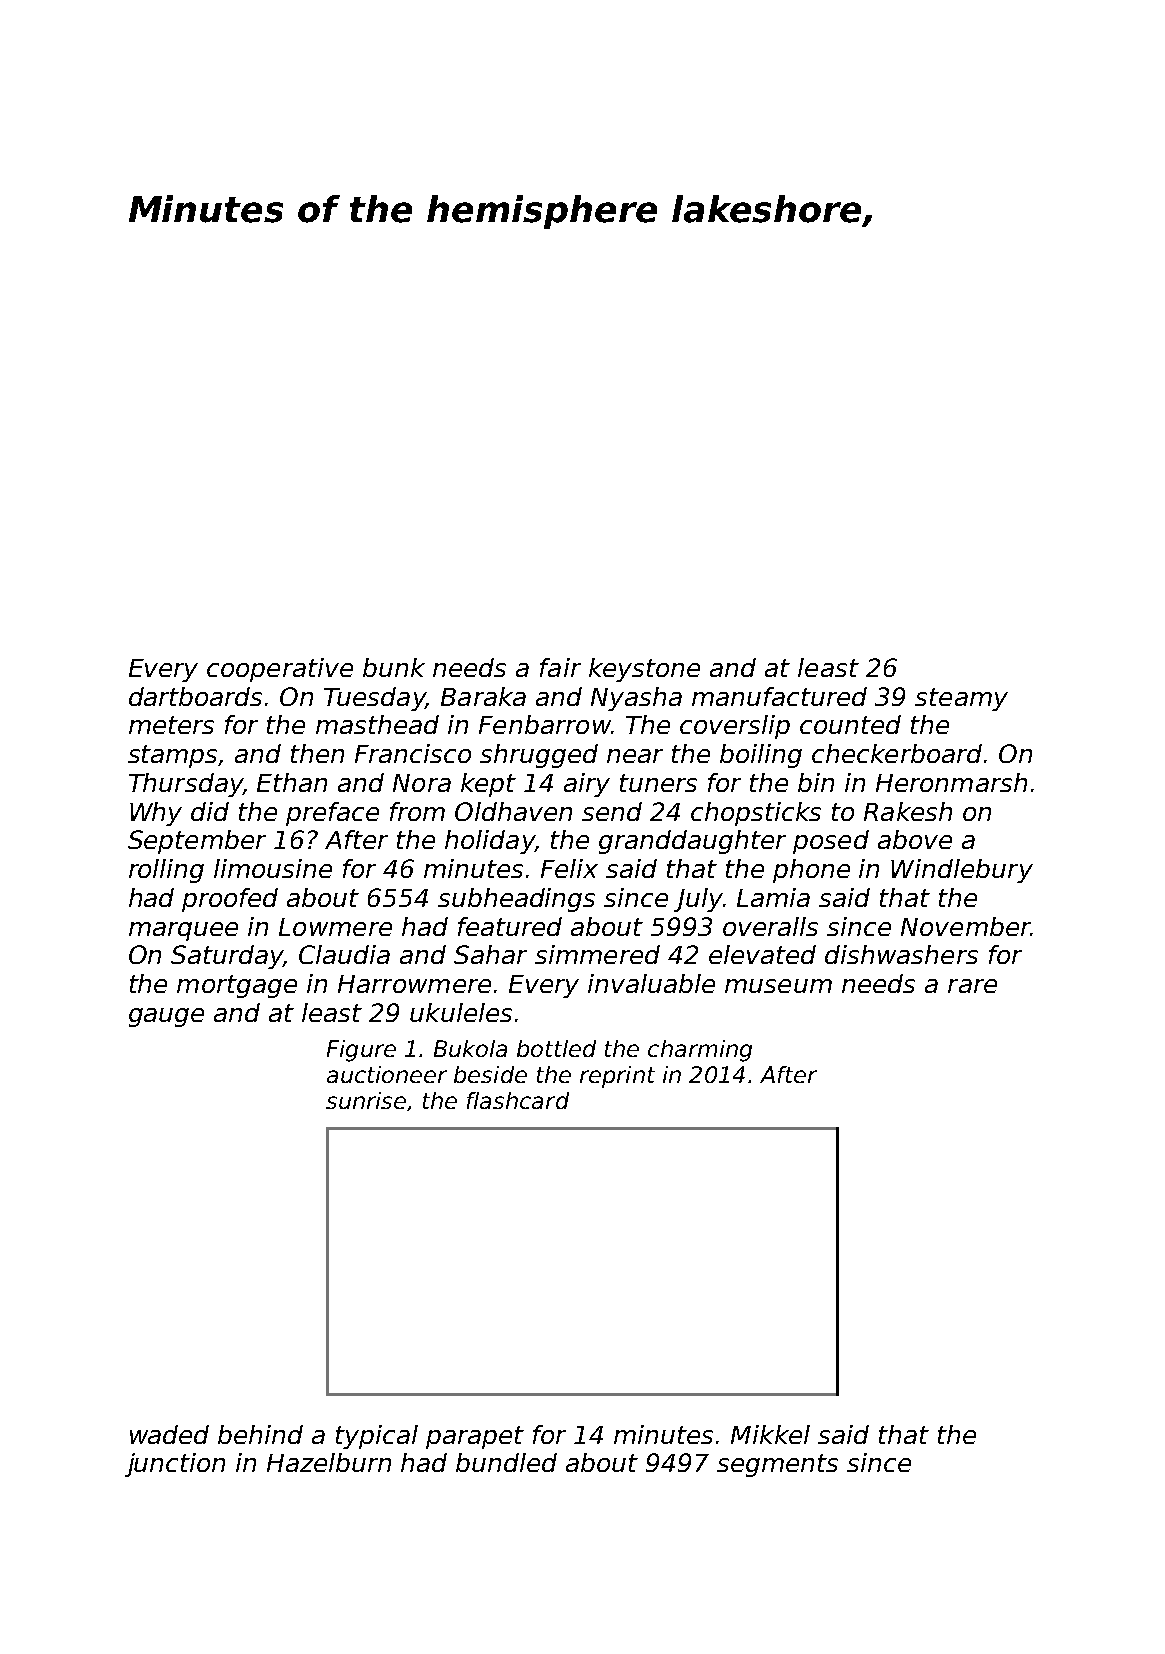 This screenshot has height=1654, width=1165. Describe the element at coordinates (518, 1100) in the screenshot. I see `flashcard` at that location.
